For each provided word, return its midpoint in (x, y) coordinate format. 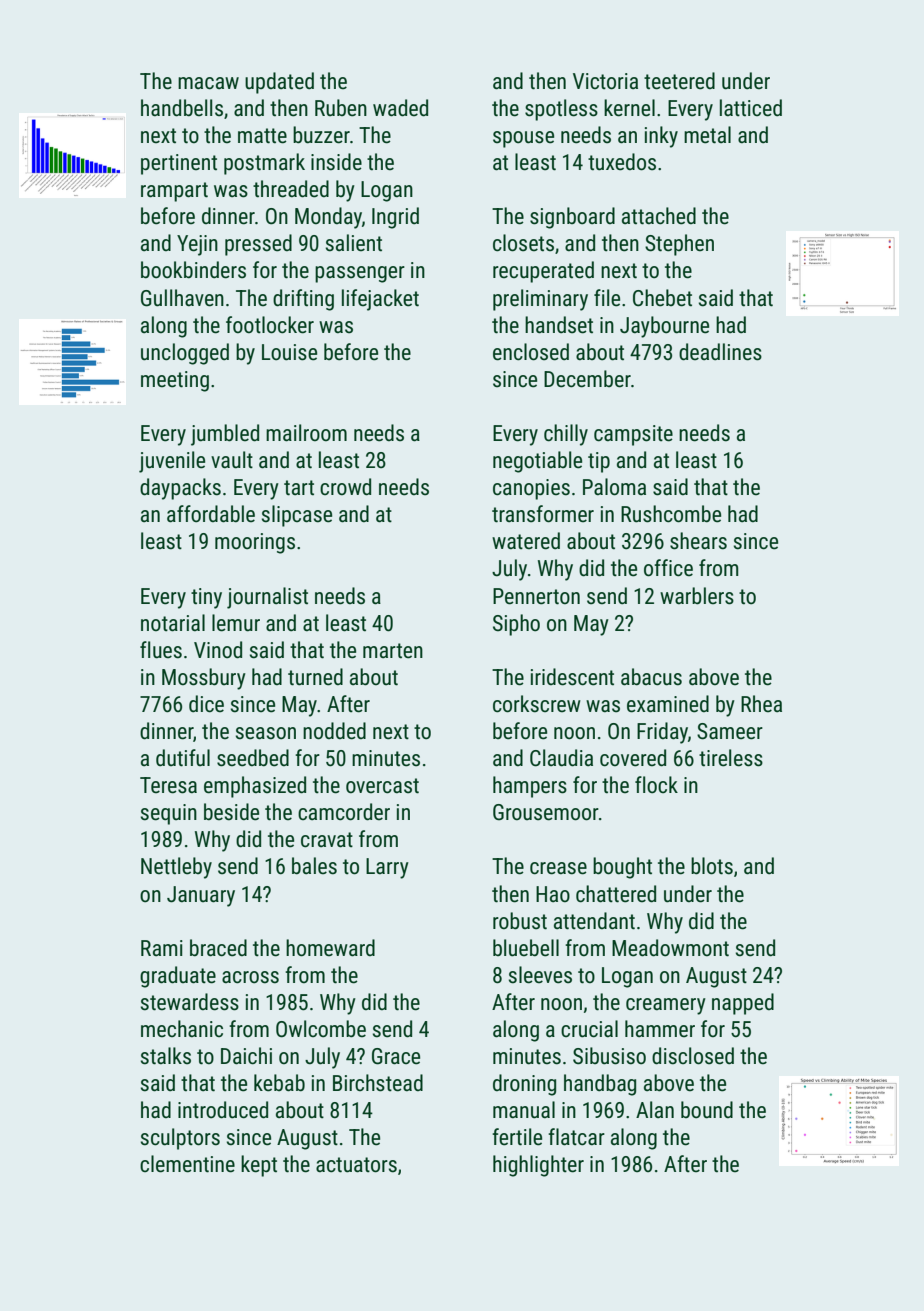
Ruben (341, 108)
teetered (679, 81)
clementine (187, 1164)
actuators (356, 1165)
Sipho (516, 625)
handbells (182, 108)
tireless (731, 758)
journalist (267, 598)
